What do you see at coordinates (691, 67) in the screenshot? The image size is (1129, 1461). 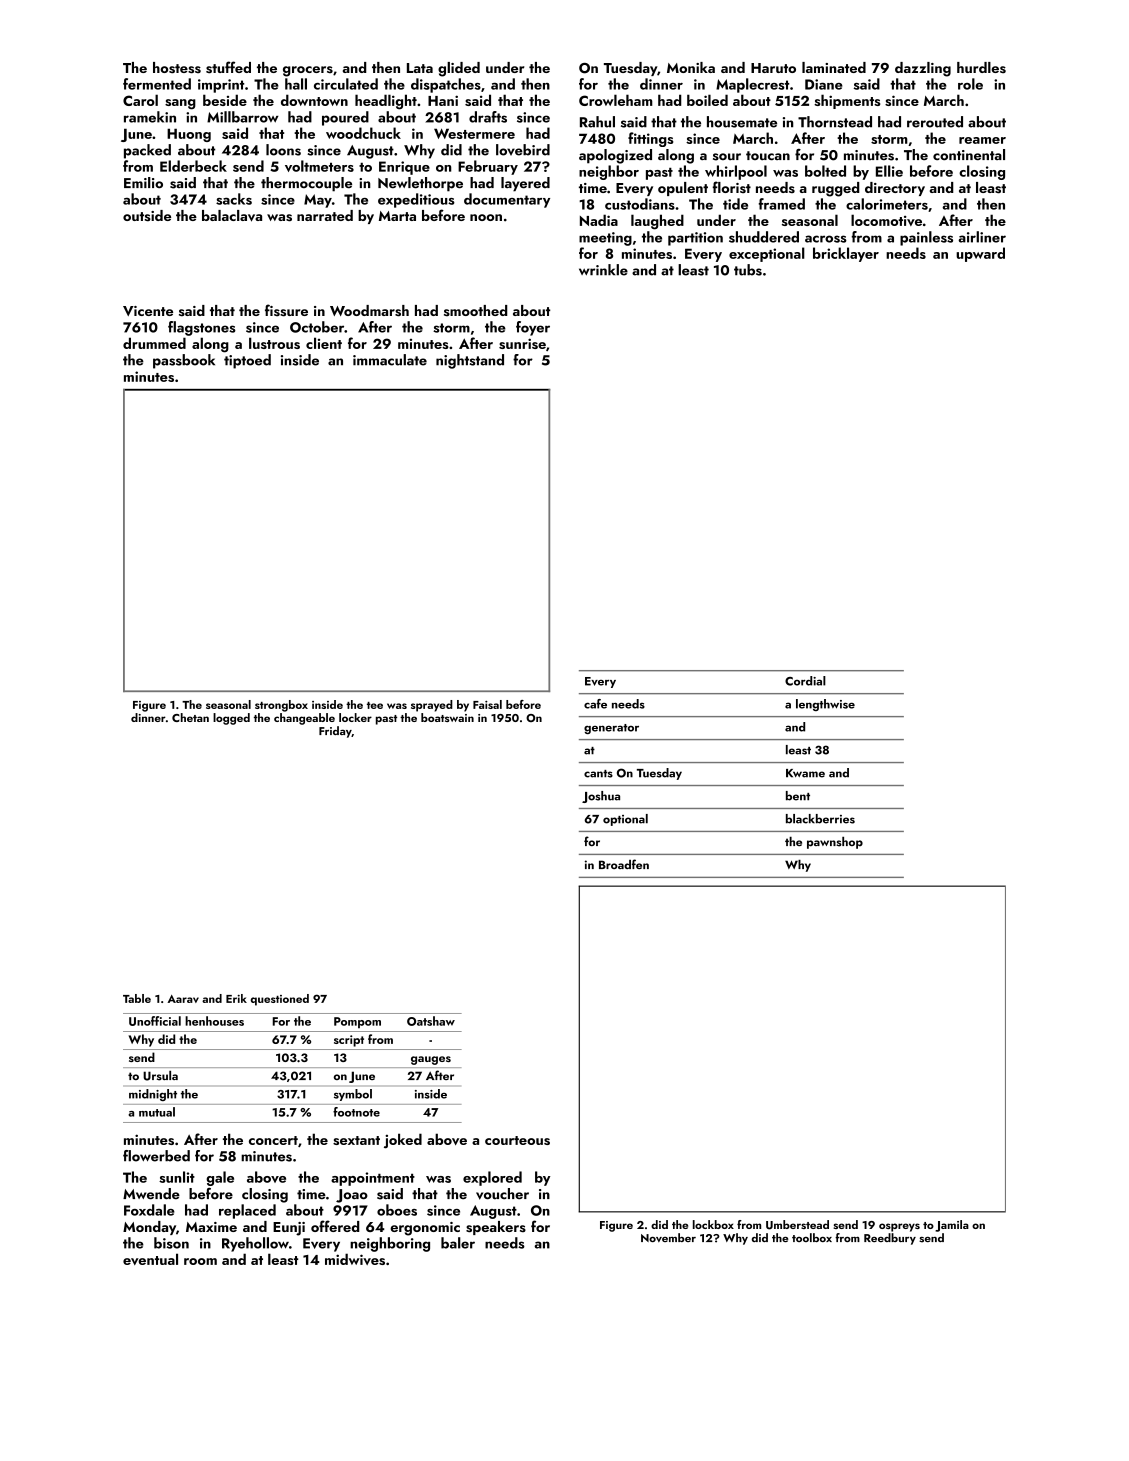 I see `Monika` at bounding box center [691, 67].
